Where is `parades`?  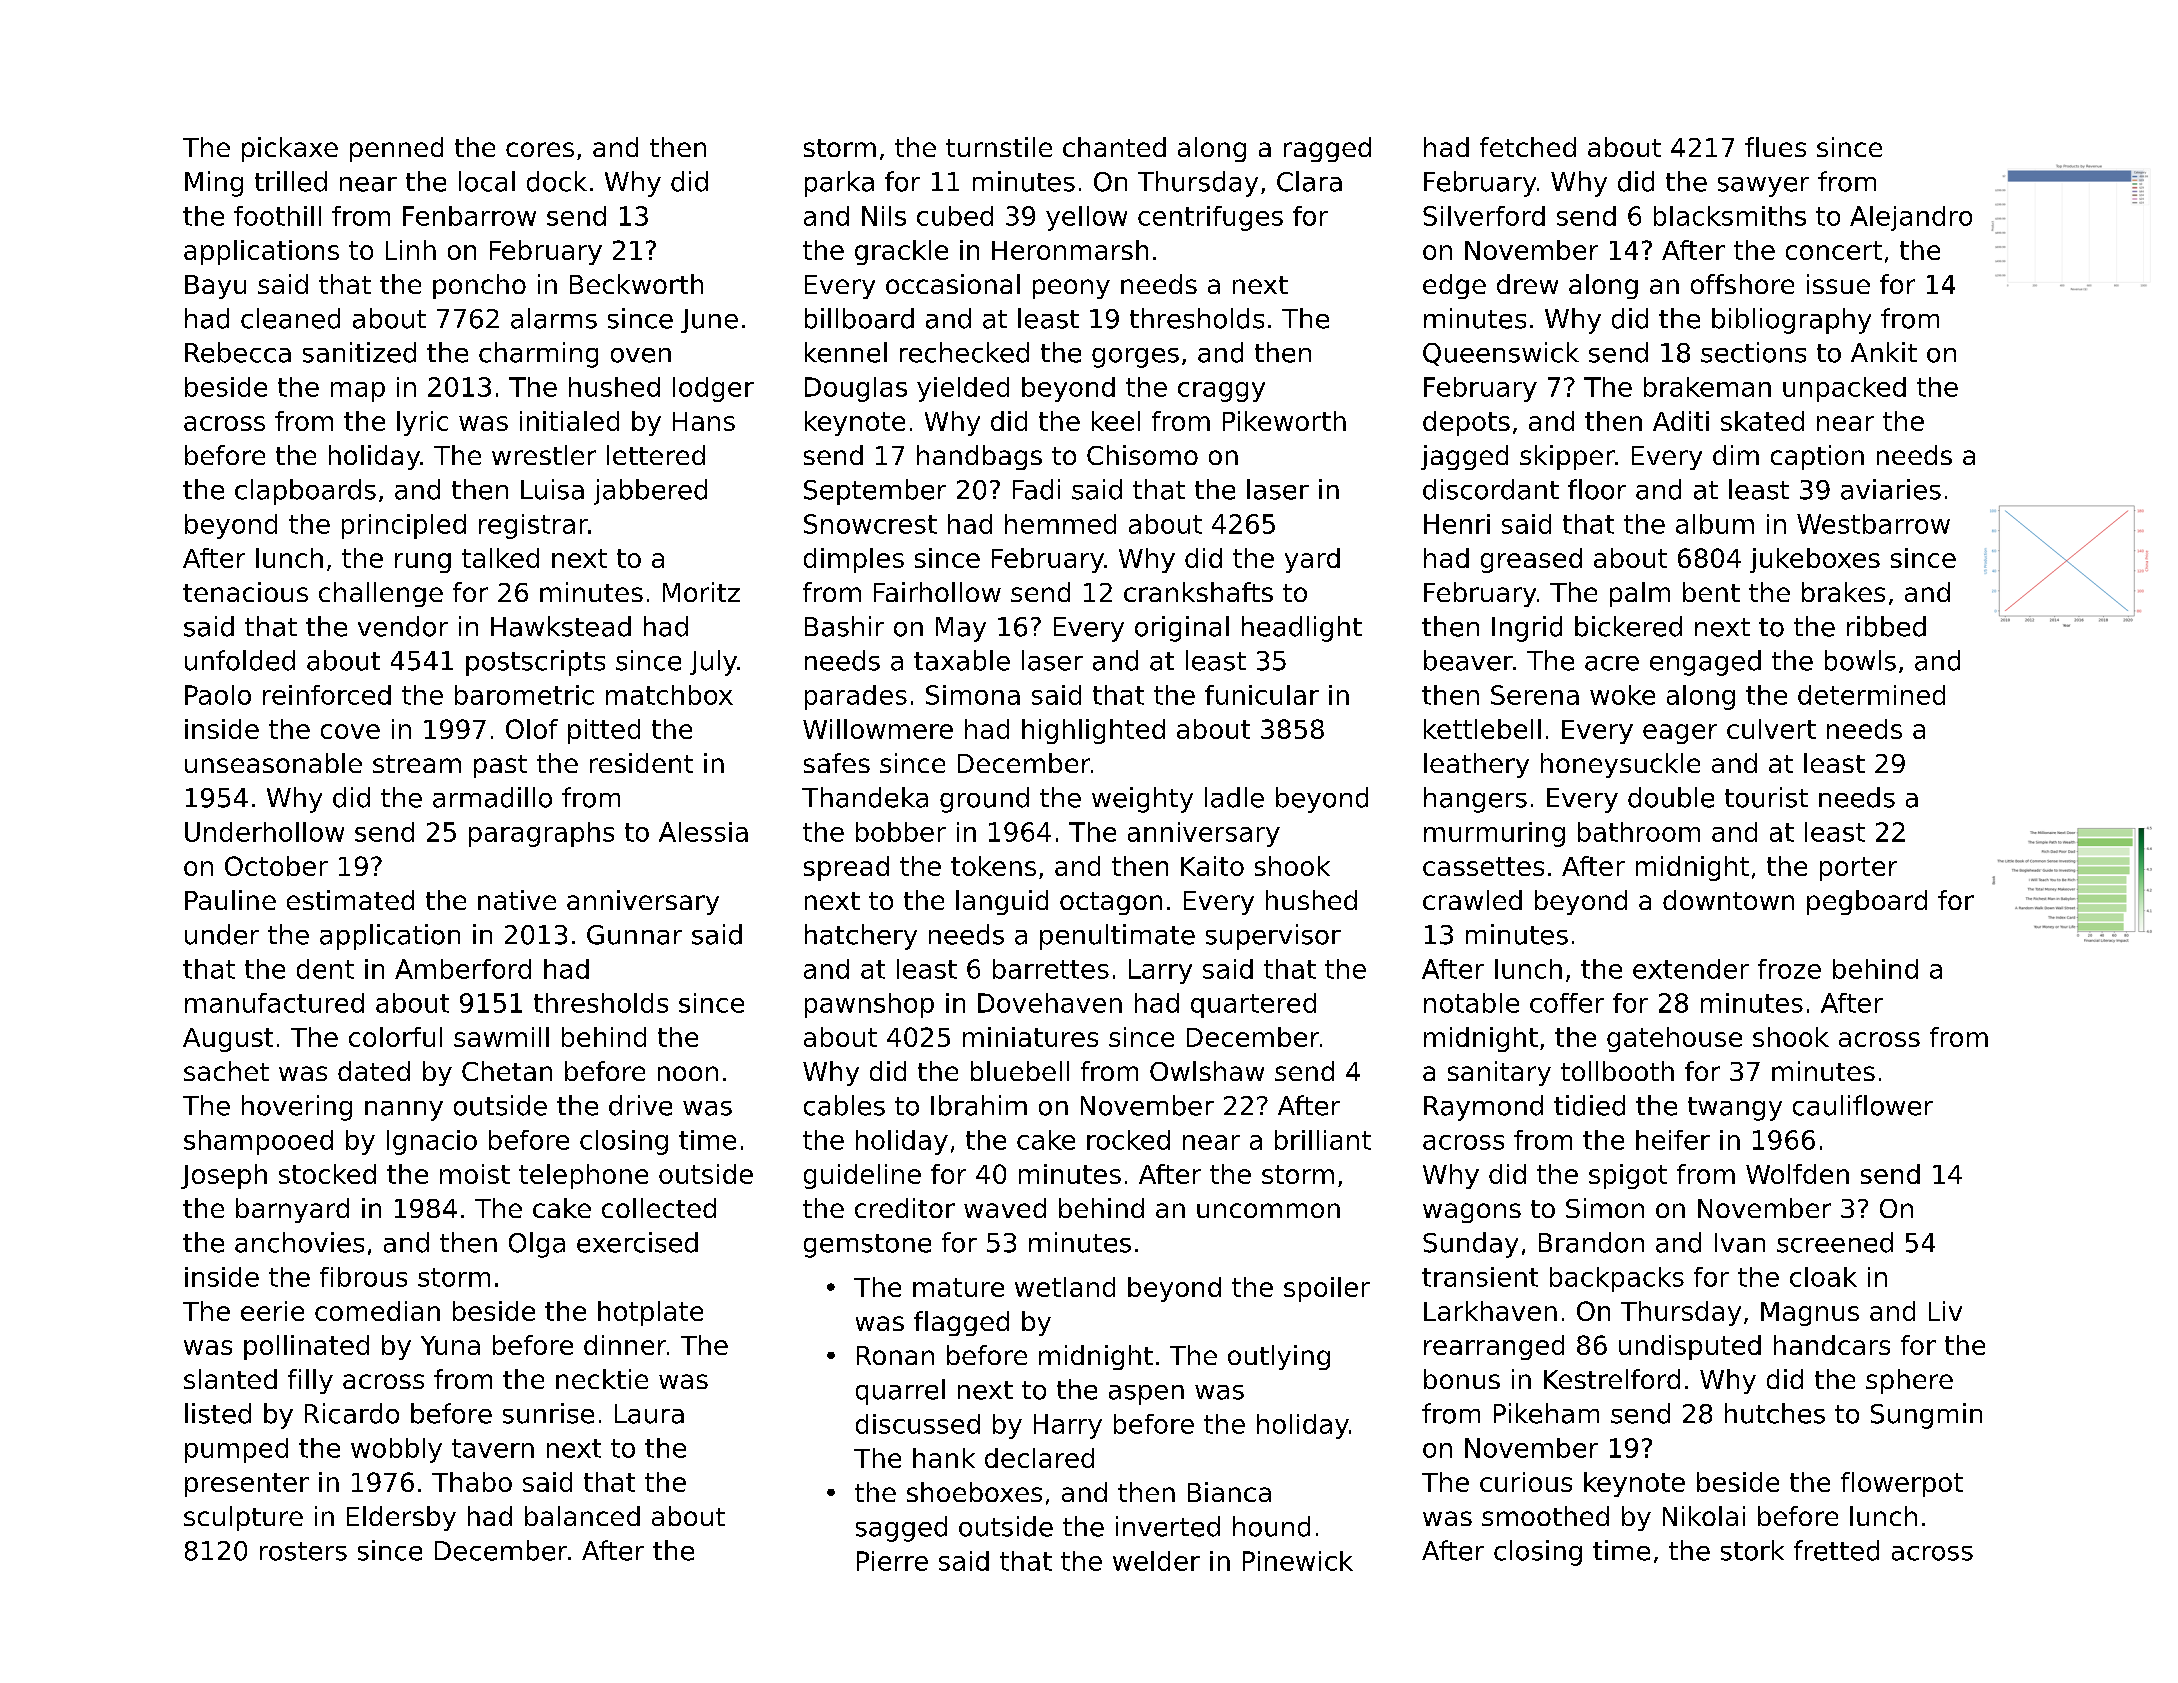
parades is located at coordinates (856, 697).
